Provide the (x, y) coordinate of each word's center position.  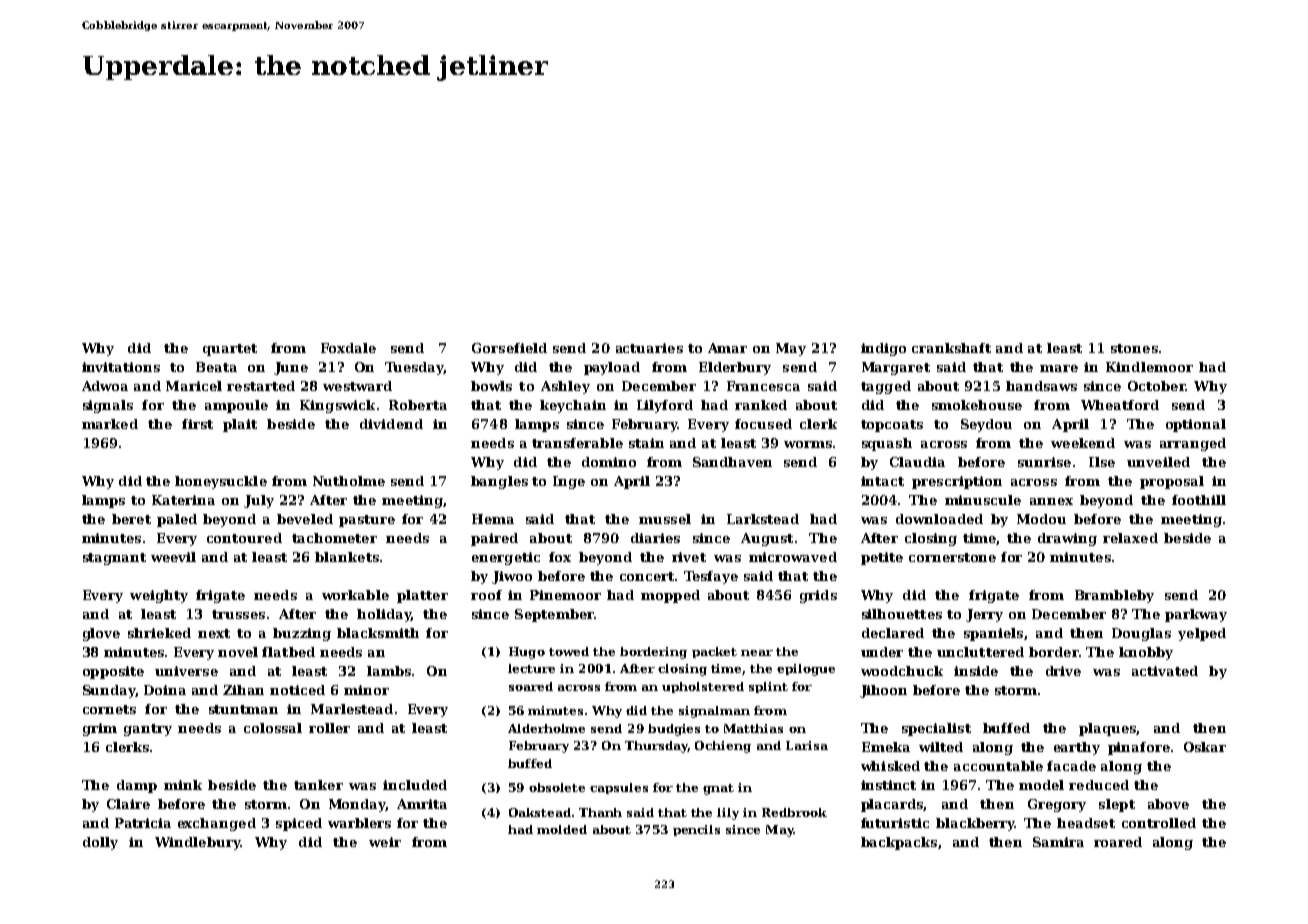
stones (1134, 348)
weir (385, 842)
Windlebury (197, 843)
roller (329, 728)
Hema (493, 519)
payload (612, 368)
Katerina (183, 500)
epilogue (806, 670)
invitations (121, 367)
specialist (936, 729)
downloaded (939, 519)
